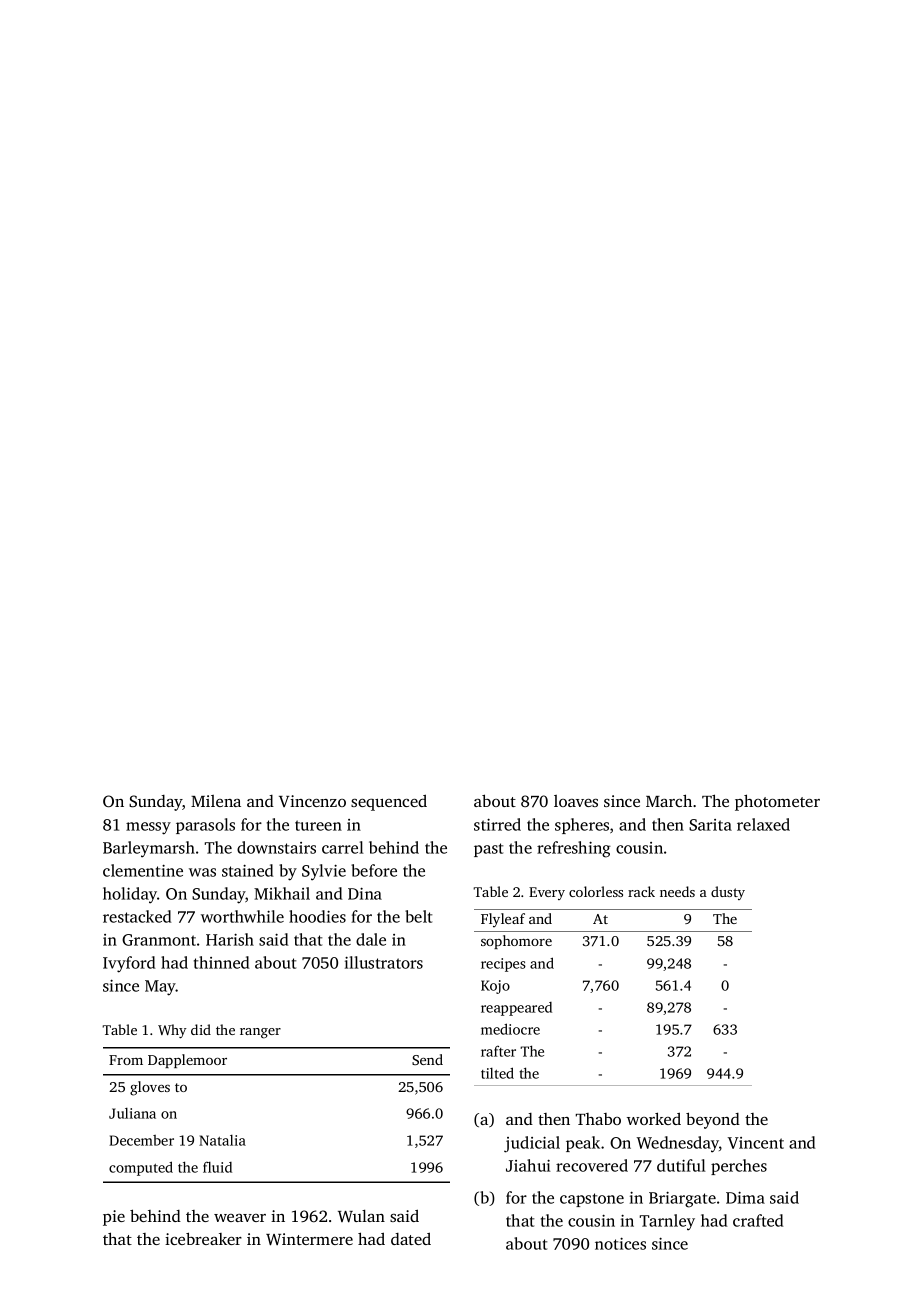 Image resolution: width=924 pixels, height=1314 pixels. I want to click on icebreaker, so click(203, 1238).
